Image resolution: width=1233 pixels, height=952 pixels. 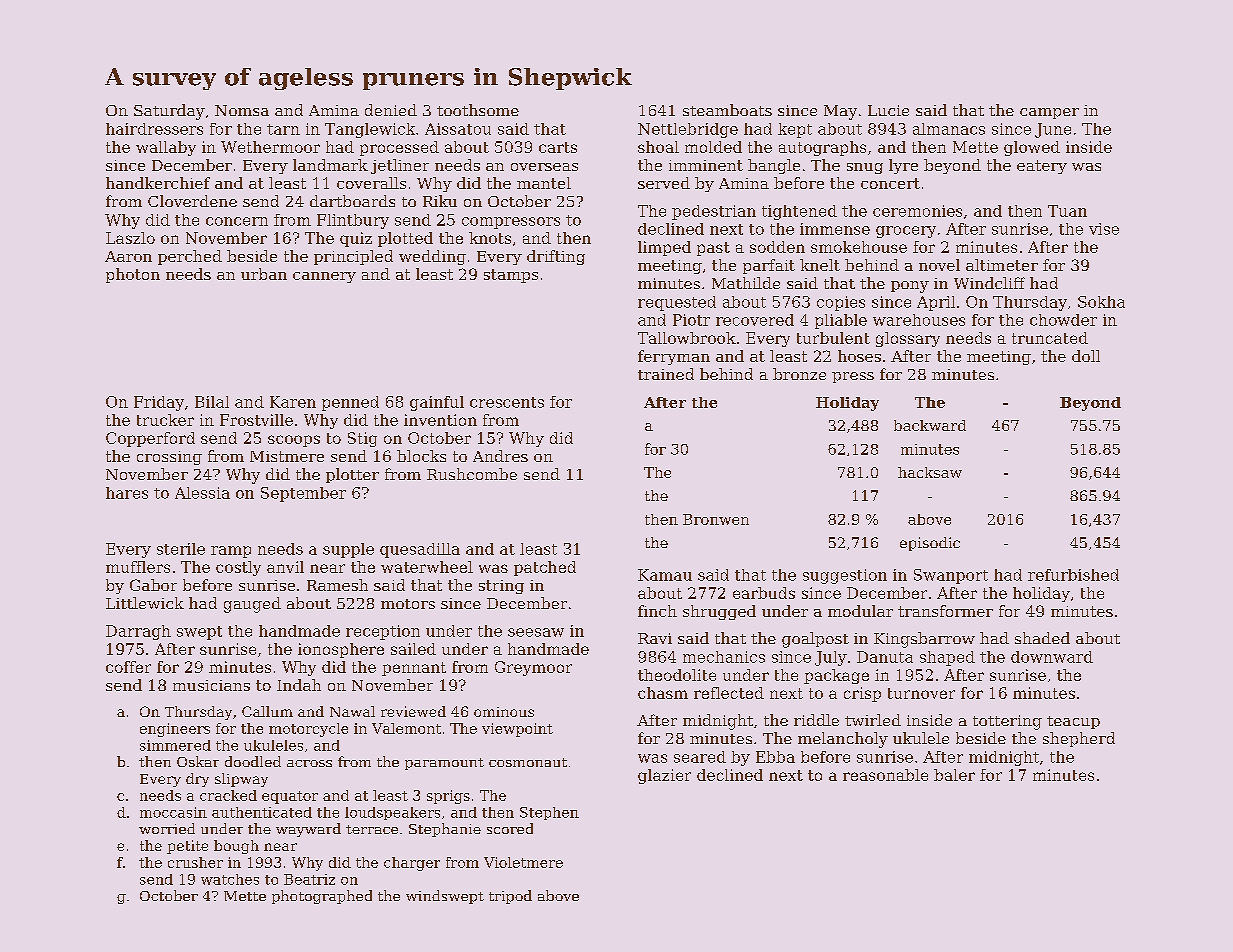 I want to click on grocery, so click(x=906, y=232).
